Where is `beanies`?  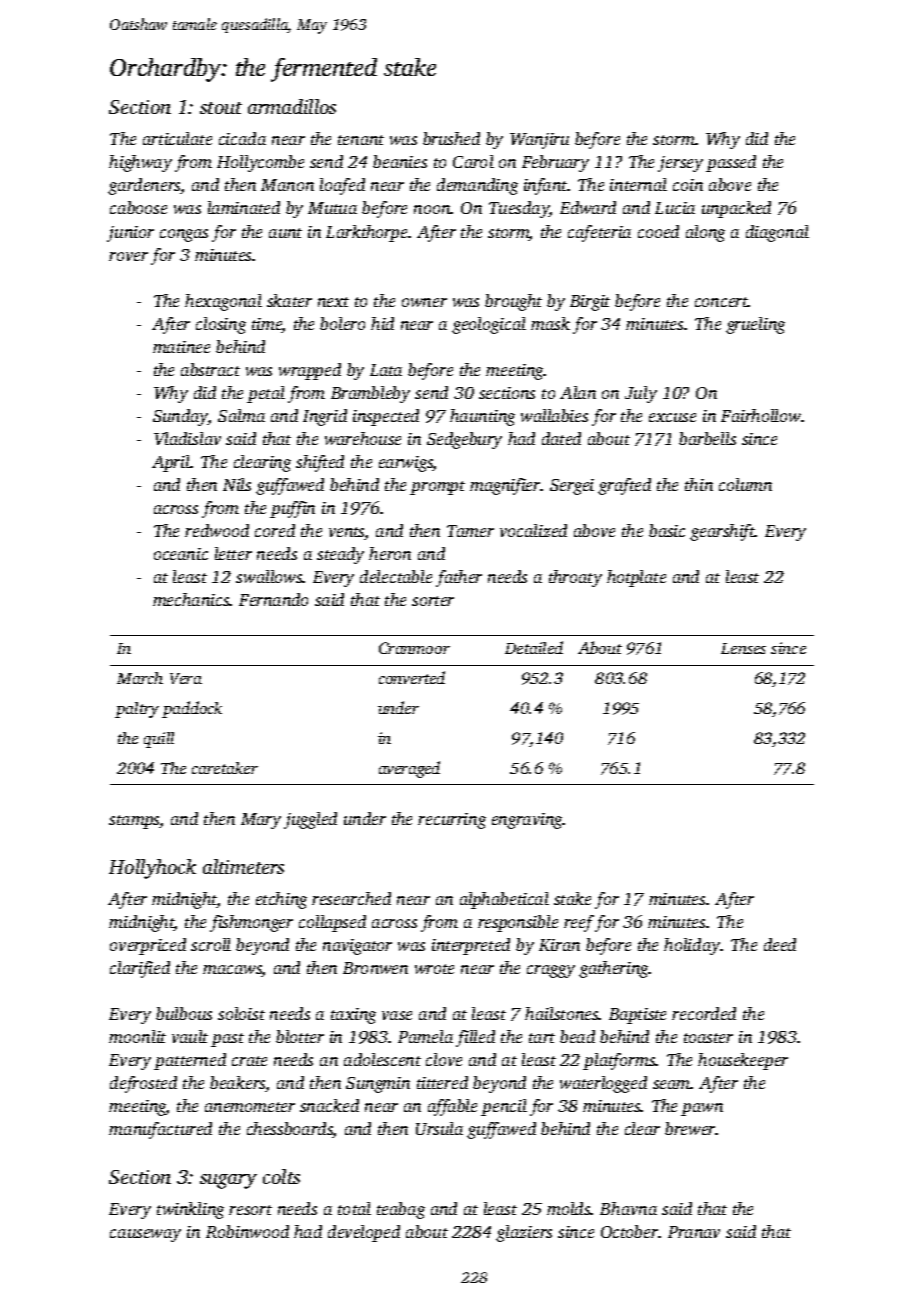 beanies is located at coordinates (400, 161).
